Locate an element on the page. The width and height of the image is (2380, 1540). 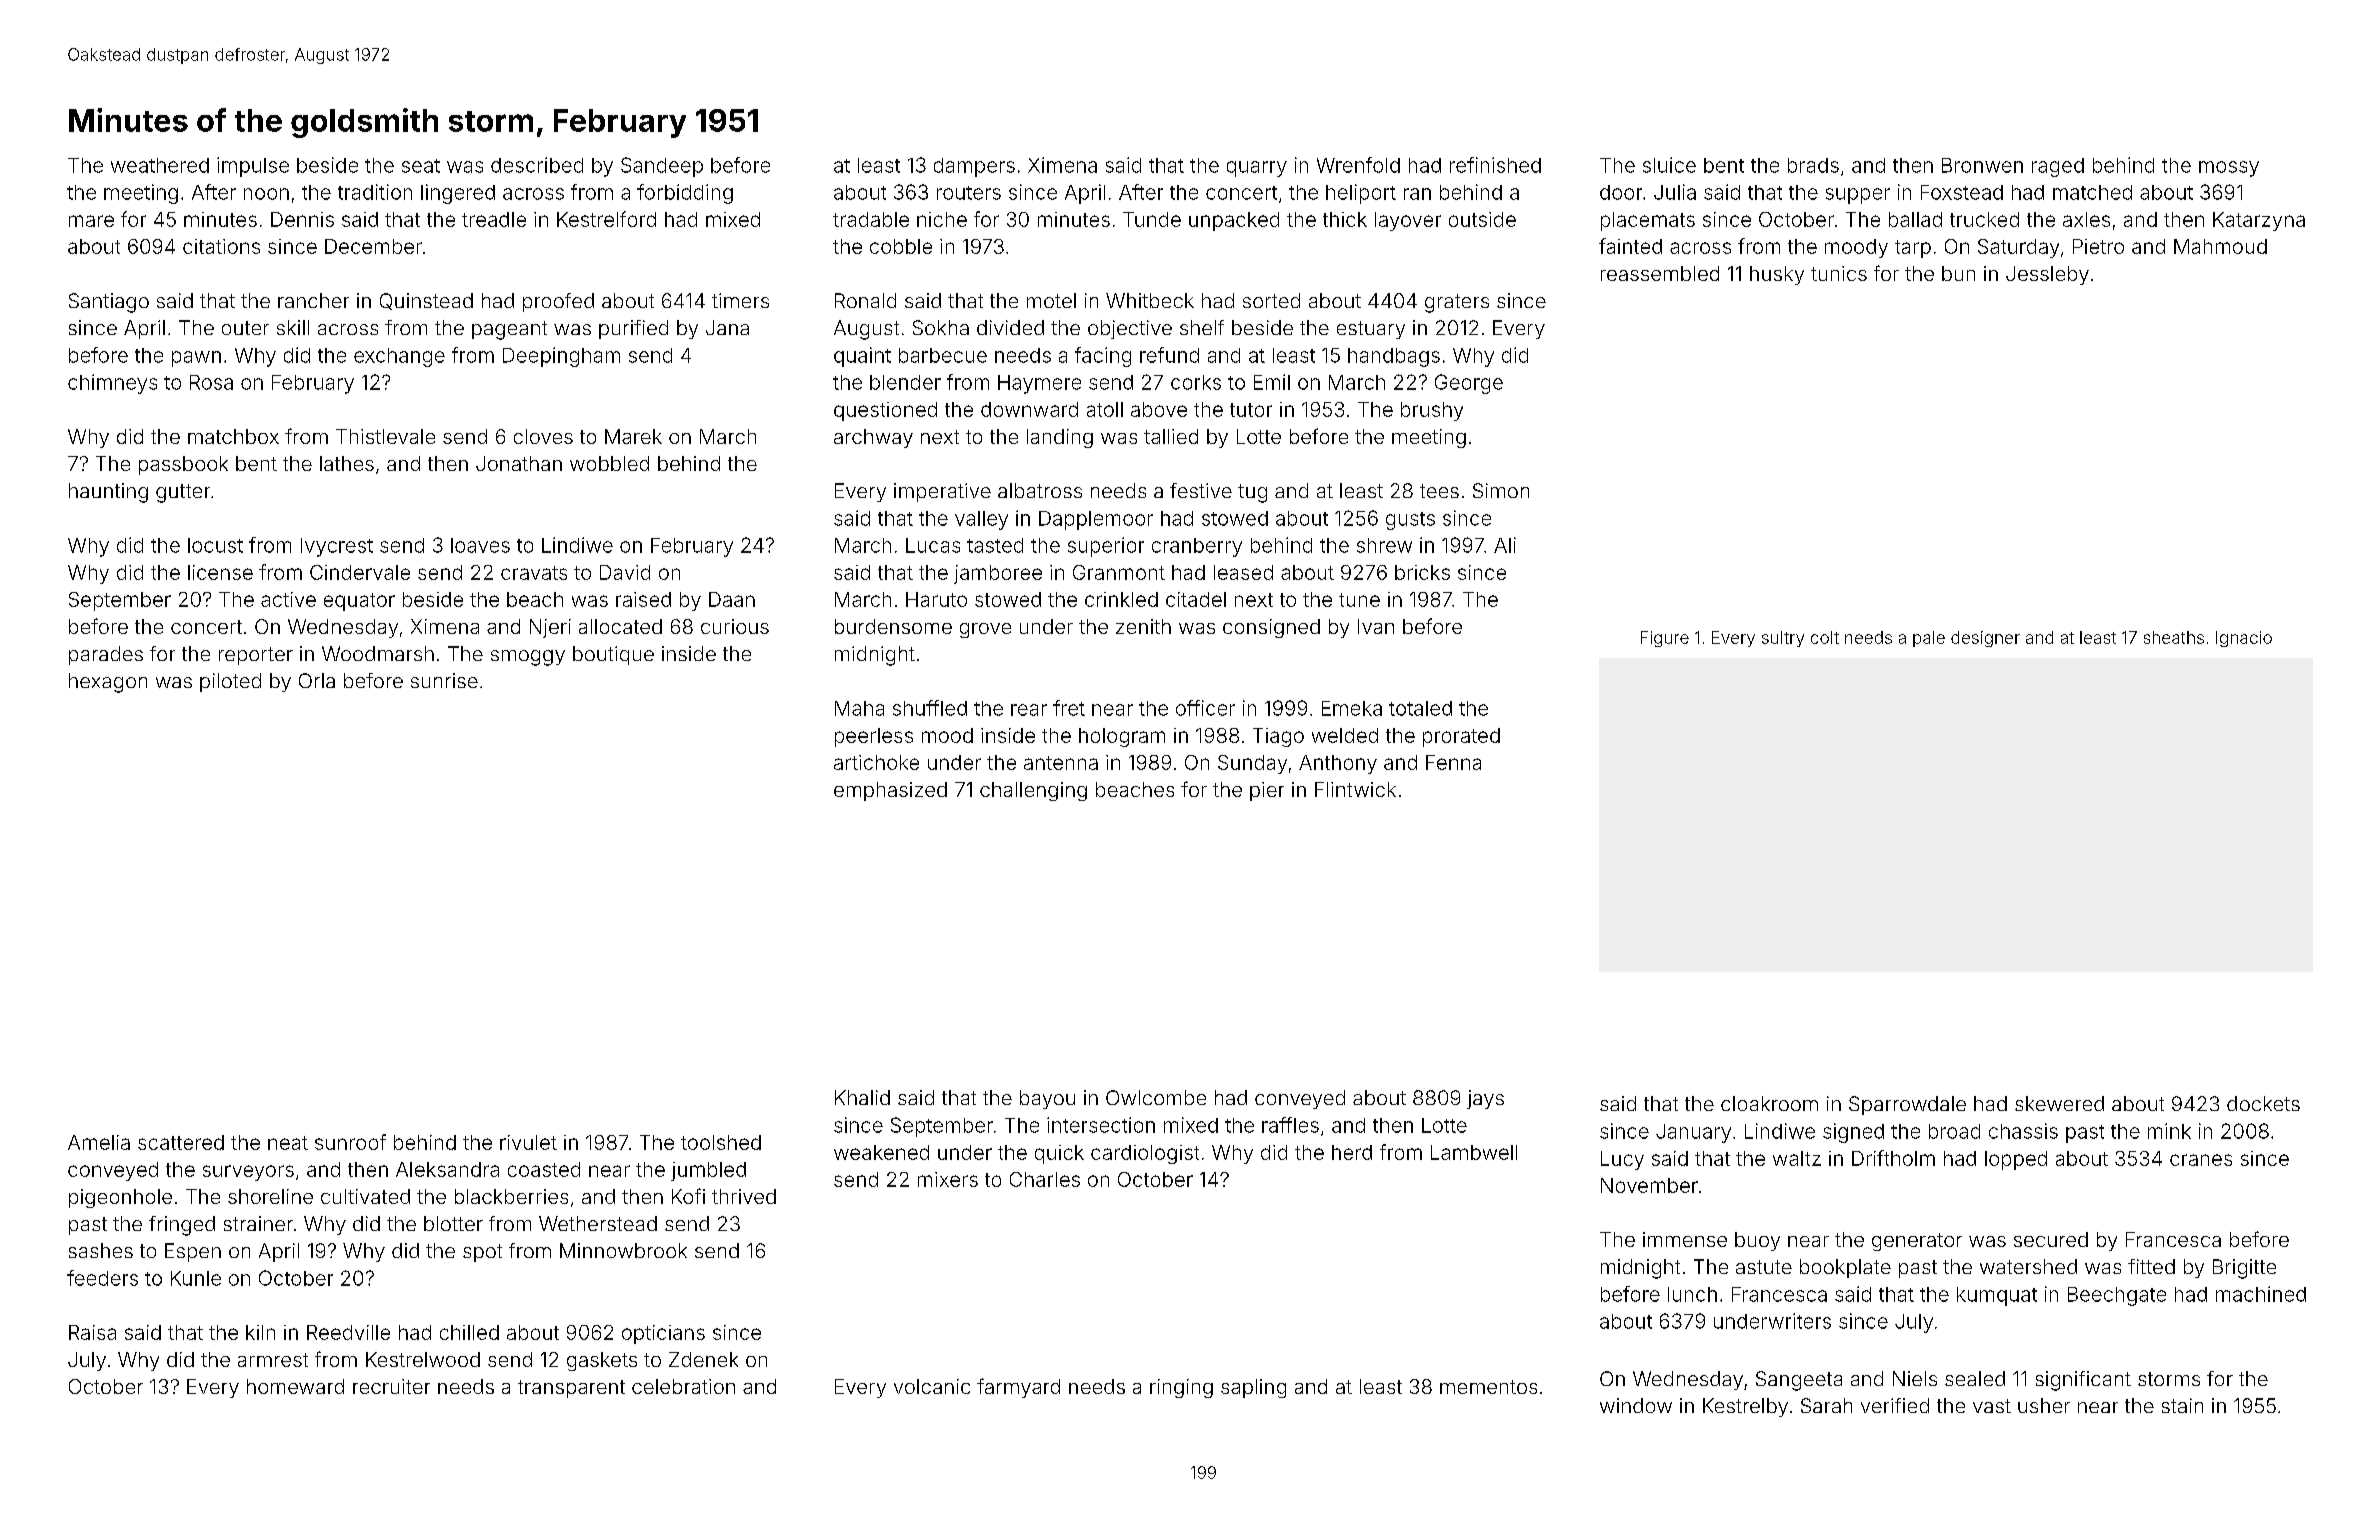
challenging is located at coordinates (1033, 791).
